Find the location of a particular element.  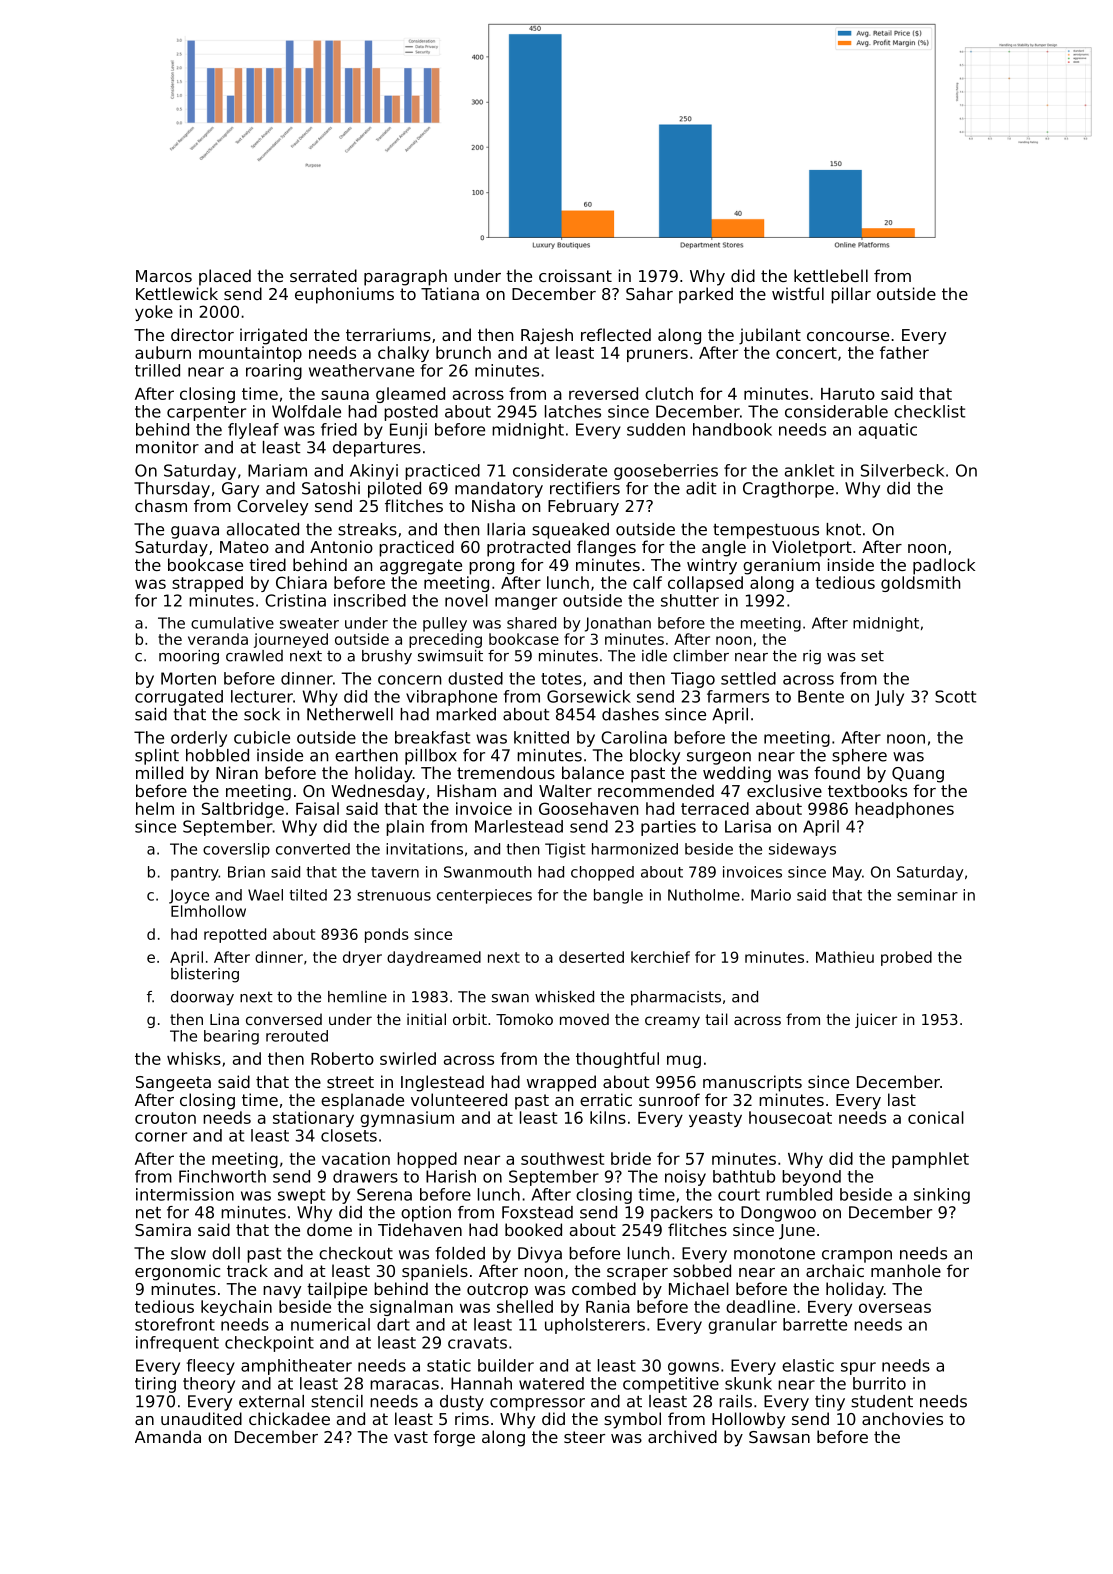

Mario is located at coordinates (771, 895).
